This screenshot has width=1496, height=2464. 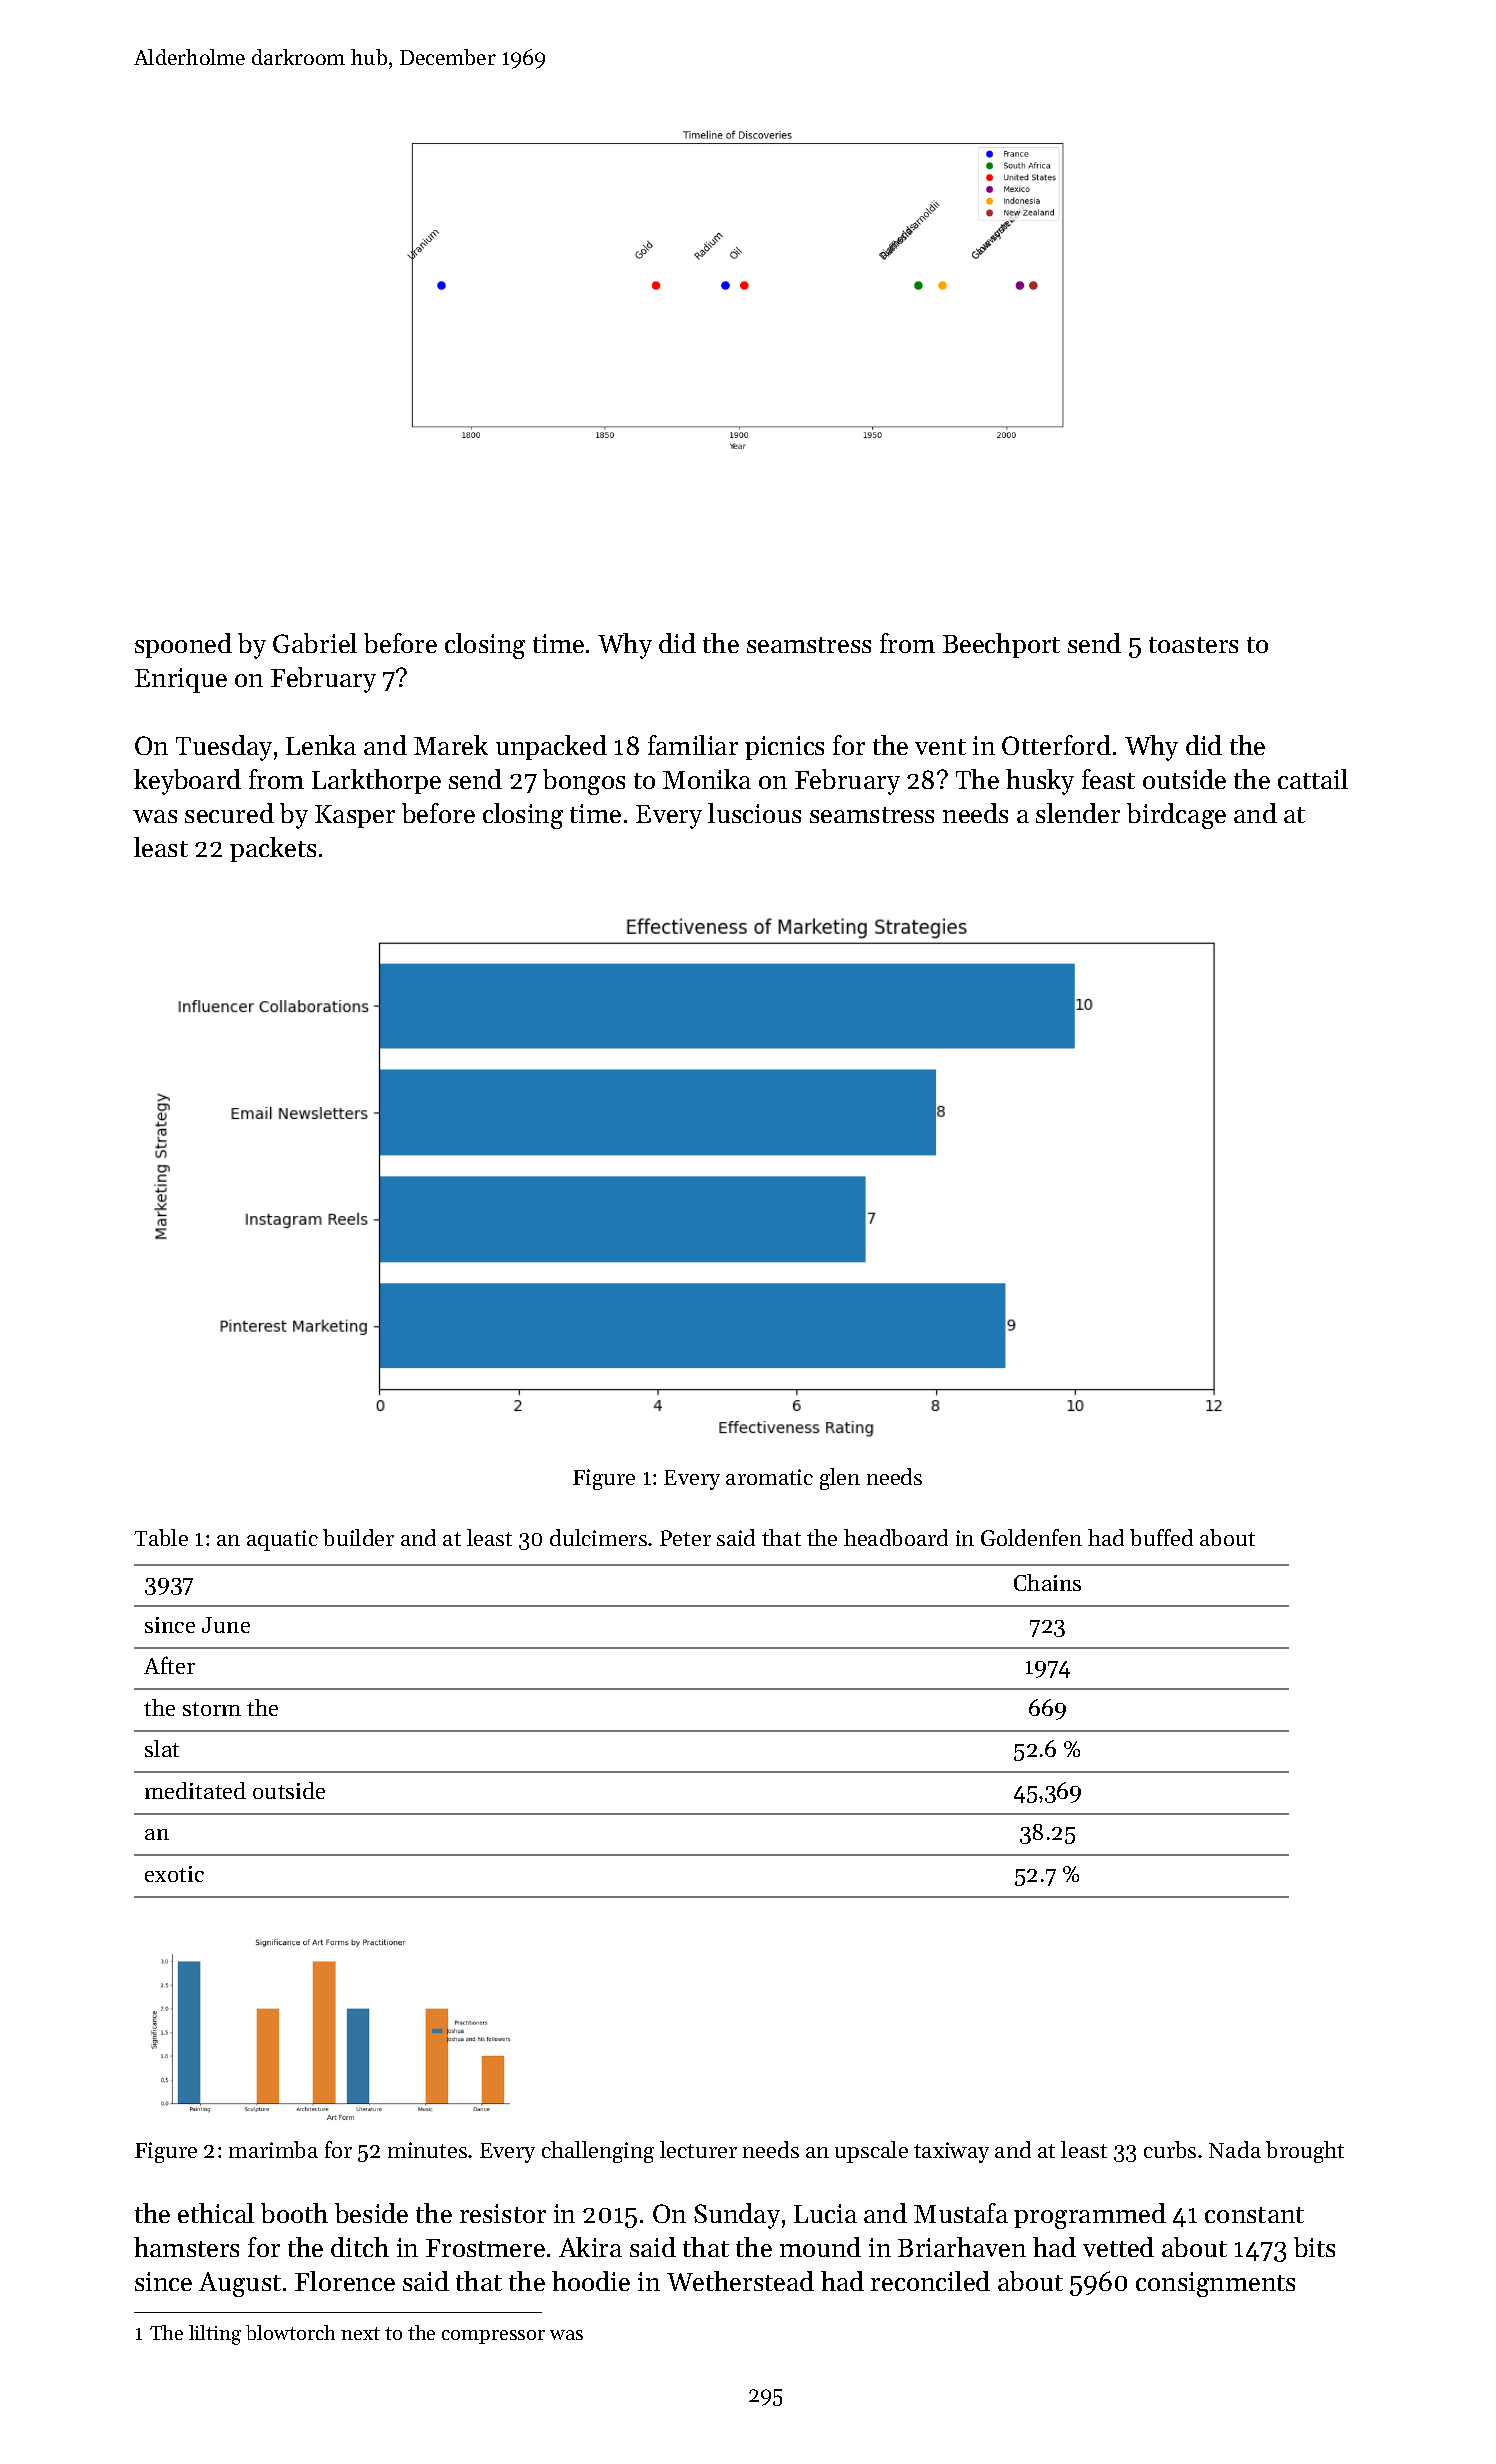 I want to click on builder, so click(x=358, y=1537).
